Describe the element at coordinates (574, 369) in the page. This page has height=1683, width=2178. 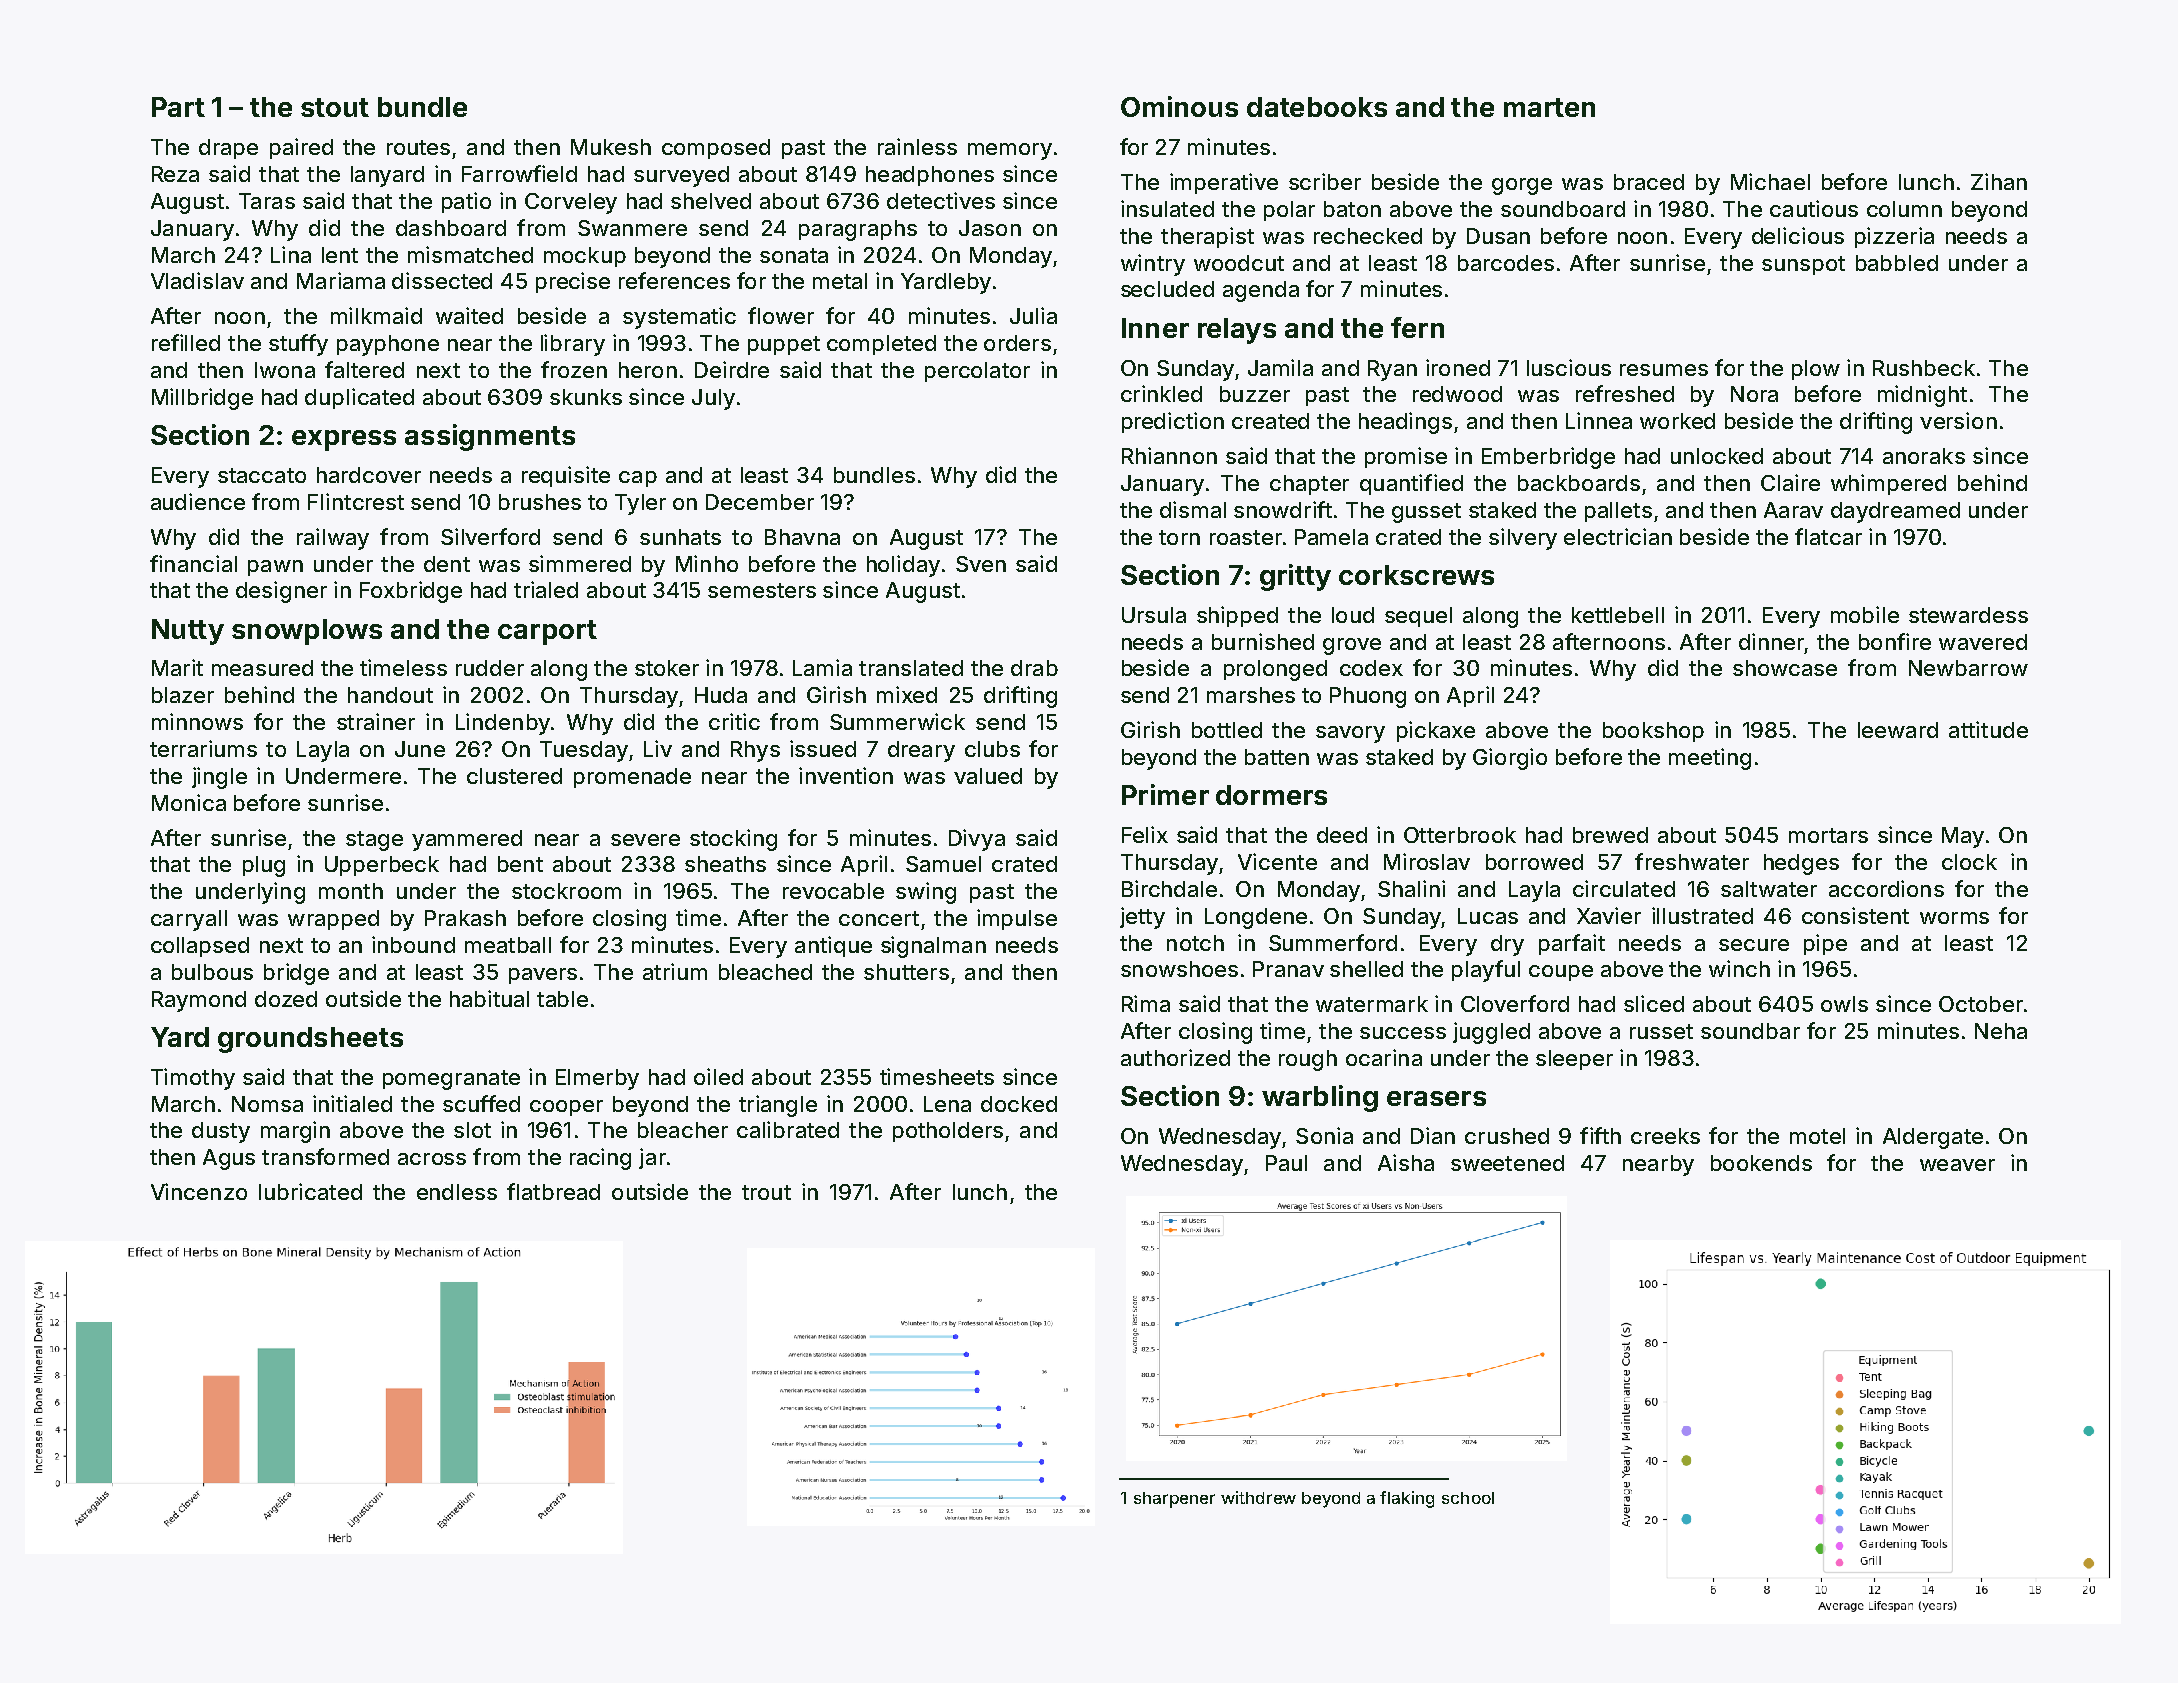
I see `frozen` at that location.
